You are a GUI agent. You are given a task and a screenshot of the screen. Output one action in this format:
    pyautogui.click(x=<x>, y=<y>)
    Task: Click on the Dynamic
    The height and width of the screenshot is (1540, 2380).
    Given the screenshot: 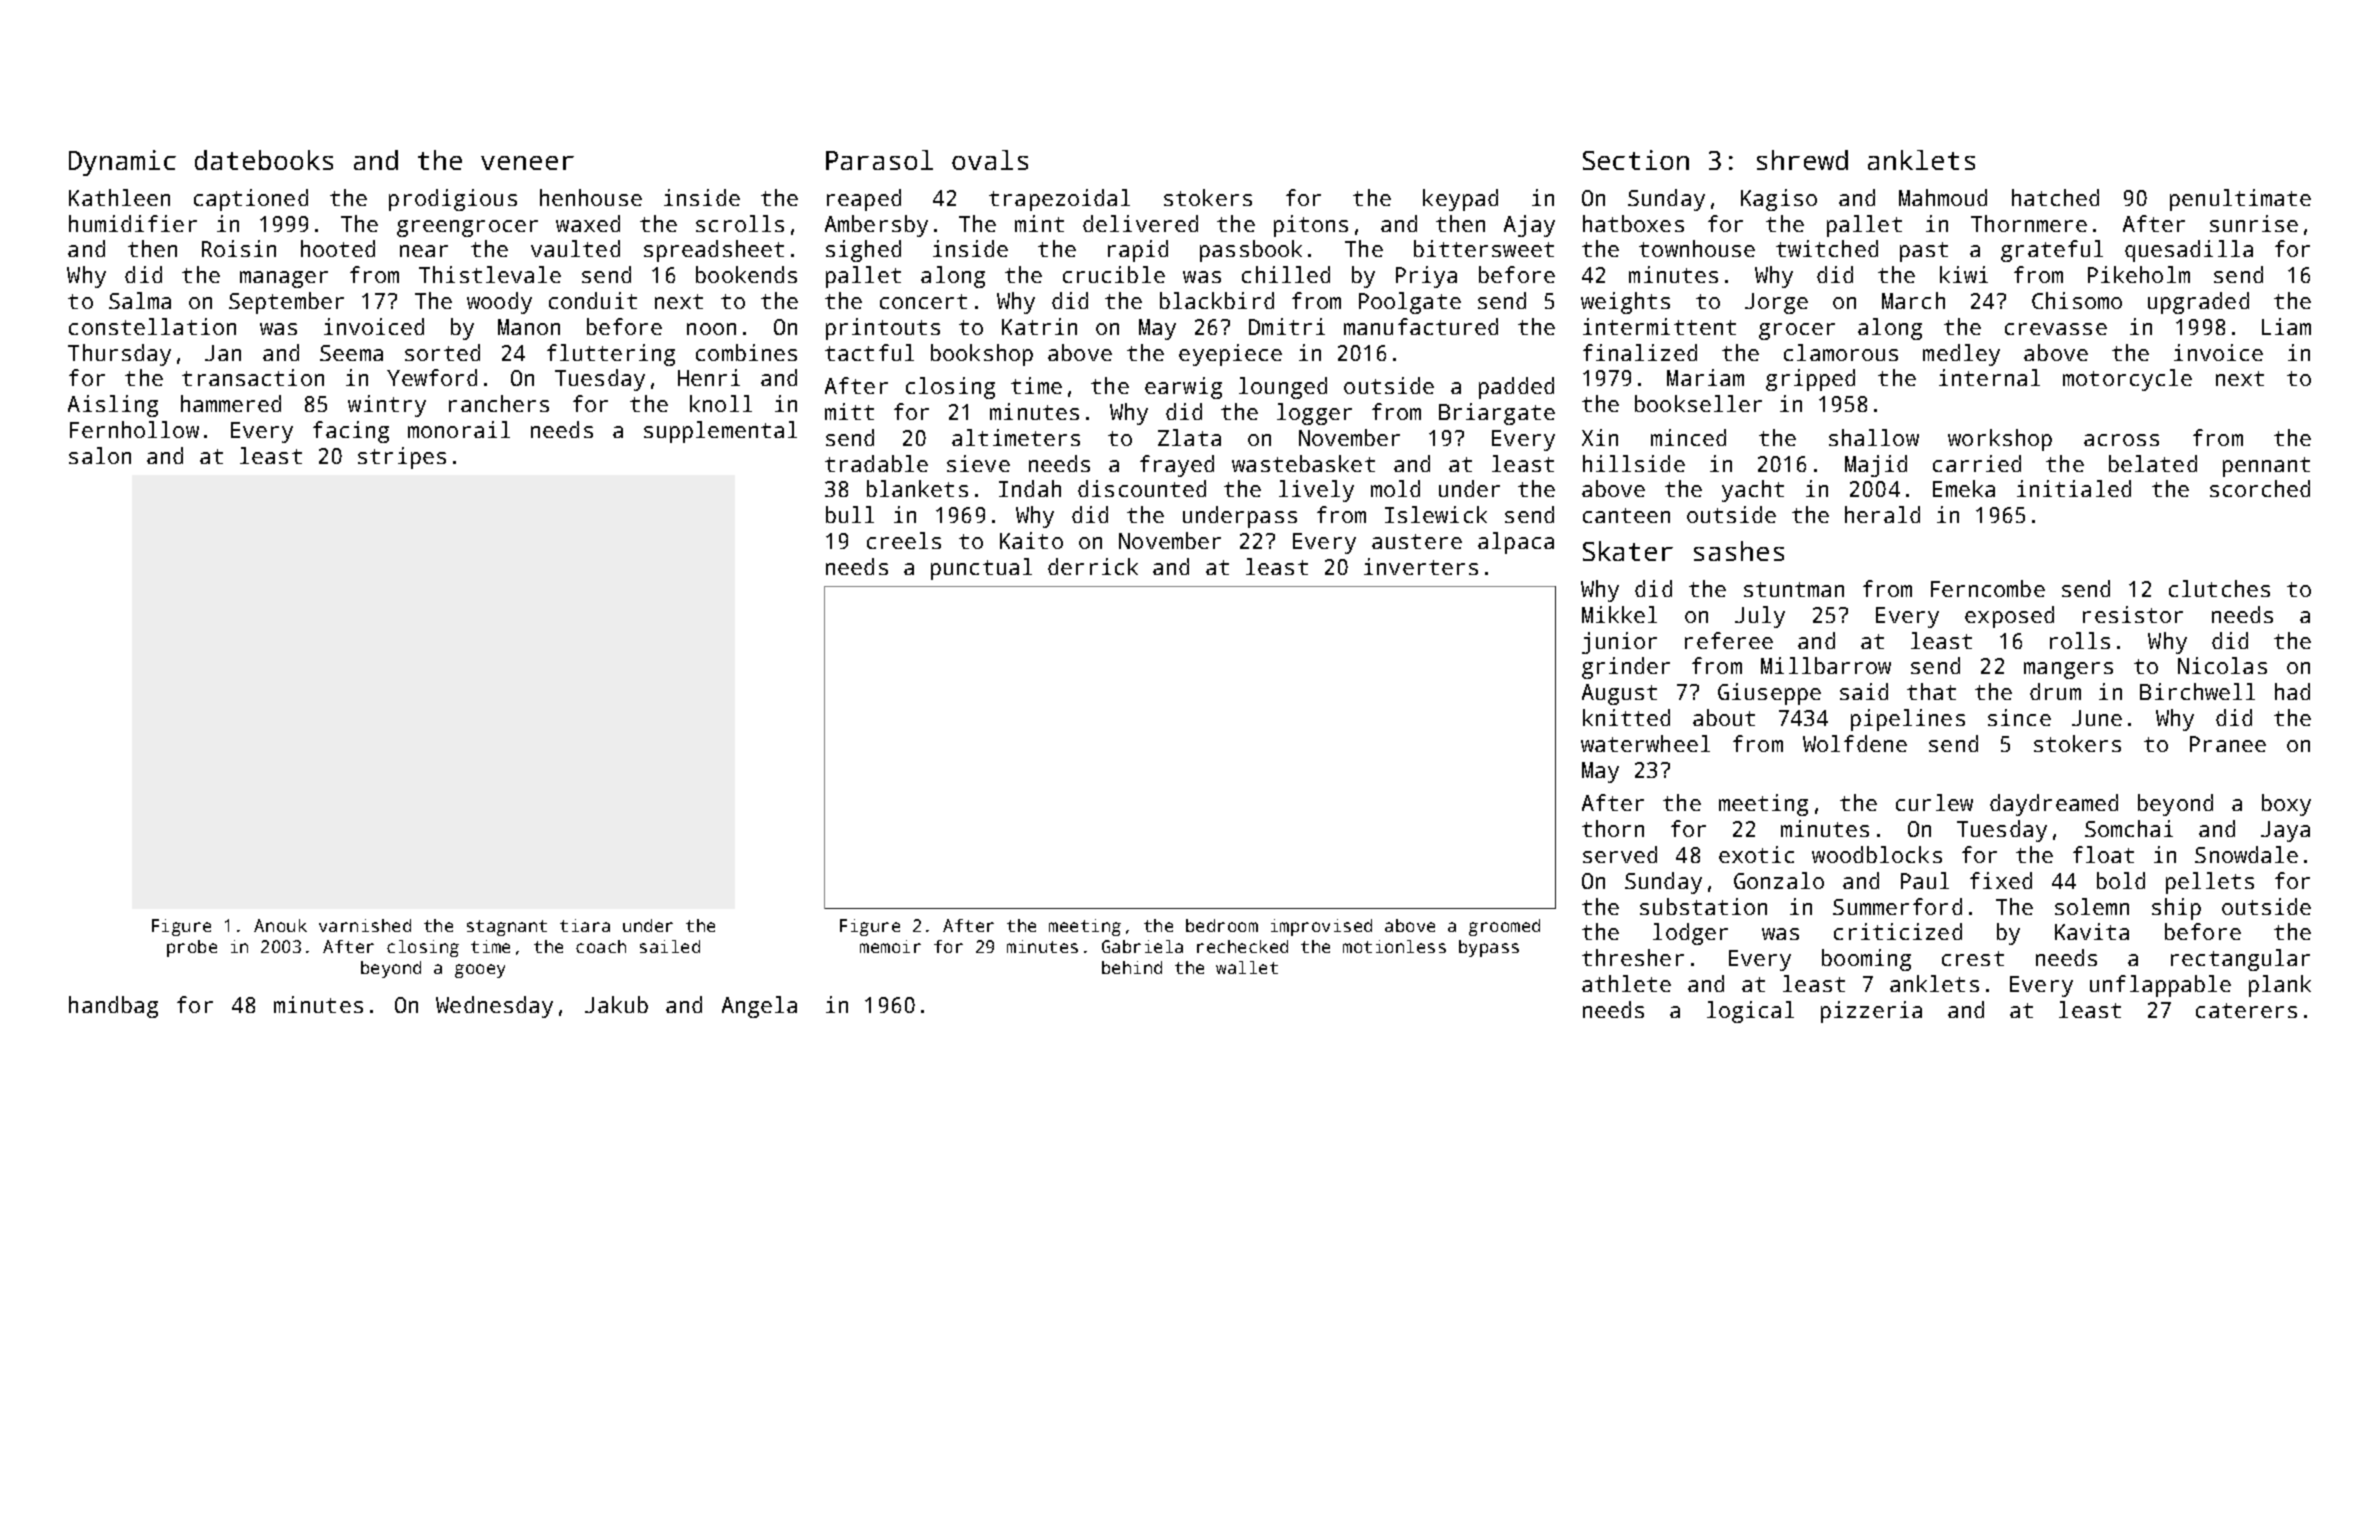 What is the action you would take?
    pyautogui.click(x=122, y=163)
